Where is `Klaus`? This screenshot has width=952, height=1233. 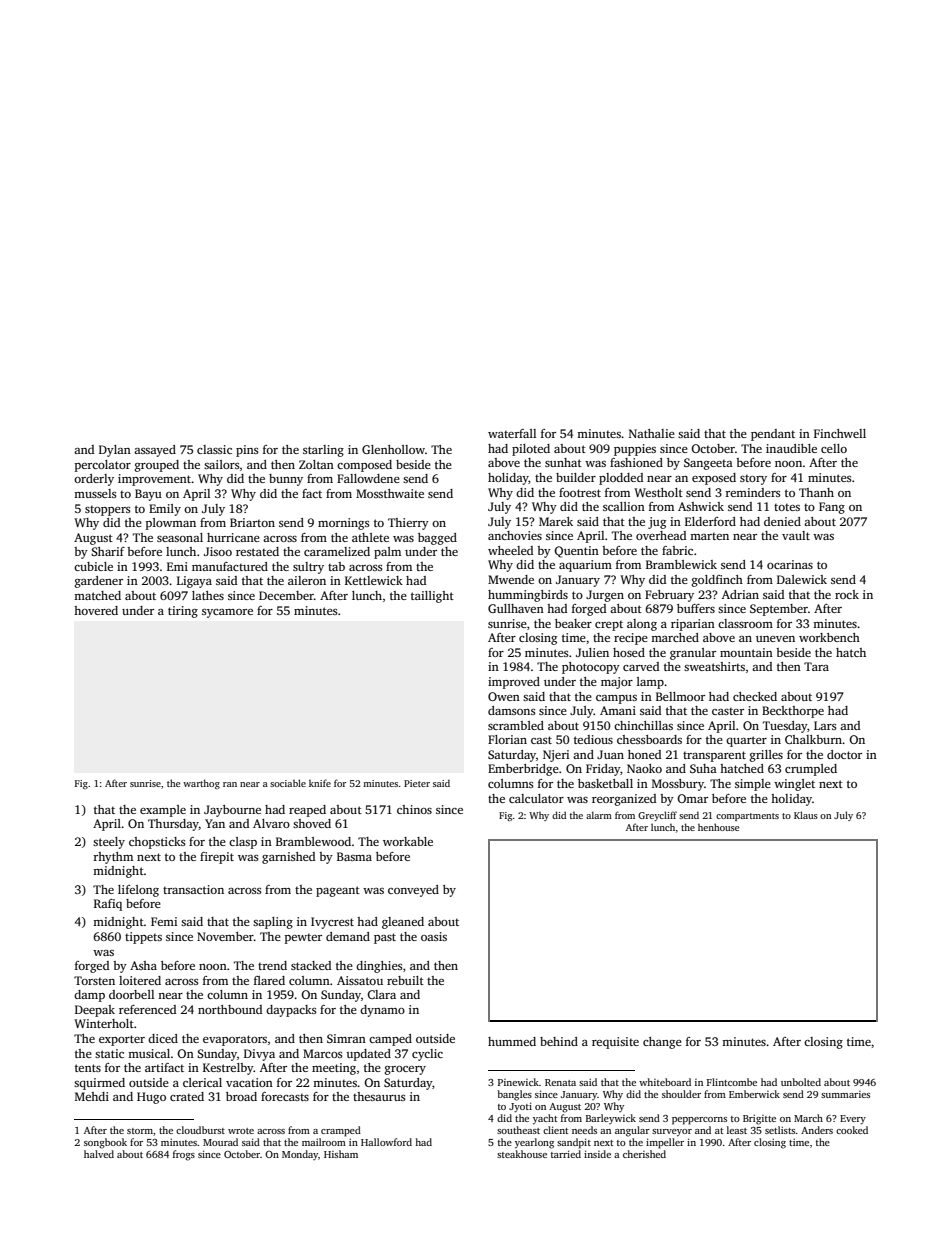
Klaus is located at coordinates (806, 815).
